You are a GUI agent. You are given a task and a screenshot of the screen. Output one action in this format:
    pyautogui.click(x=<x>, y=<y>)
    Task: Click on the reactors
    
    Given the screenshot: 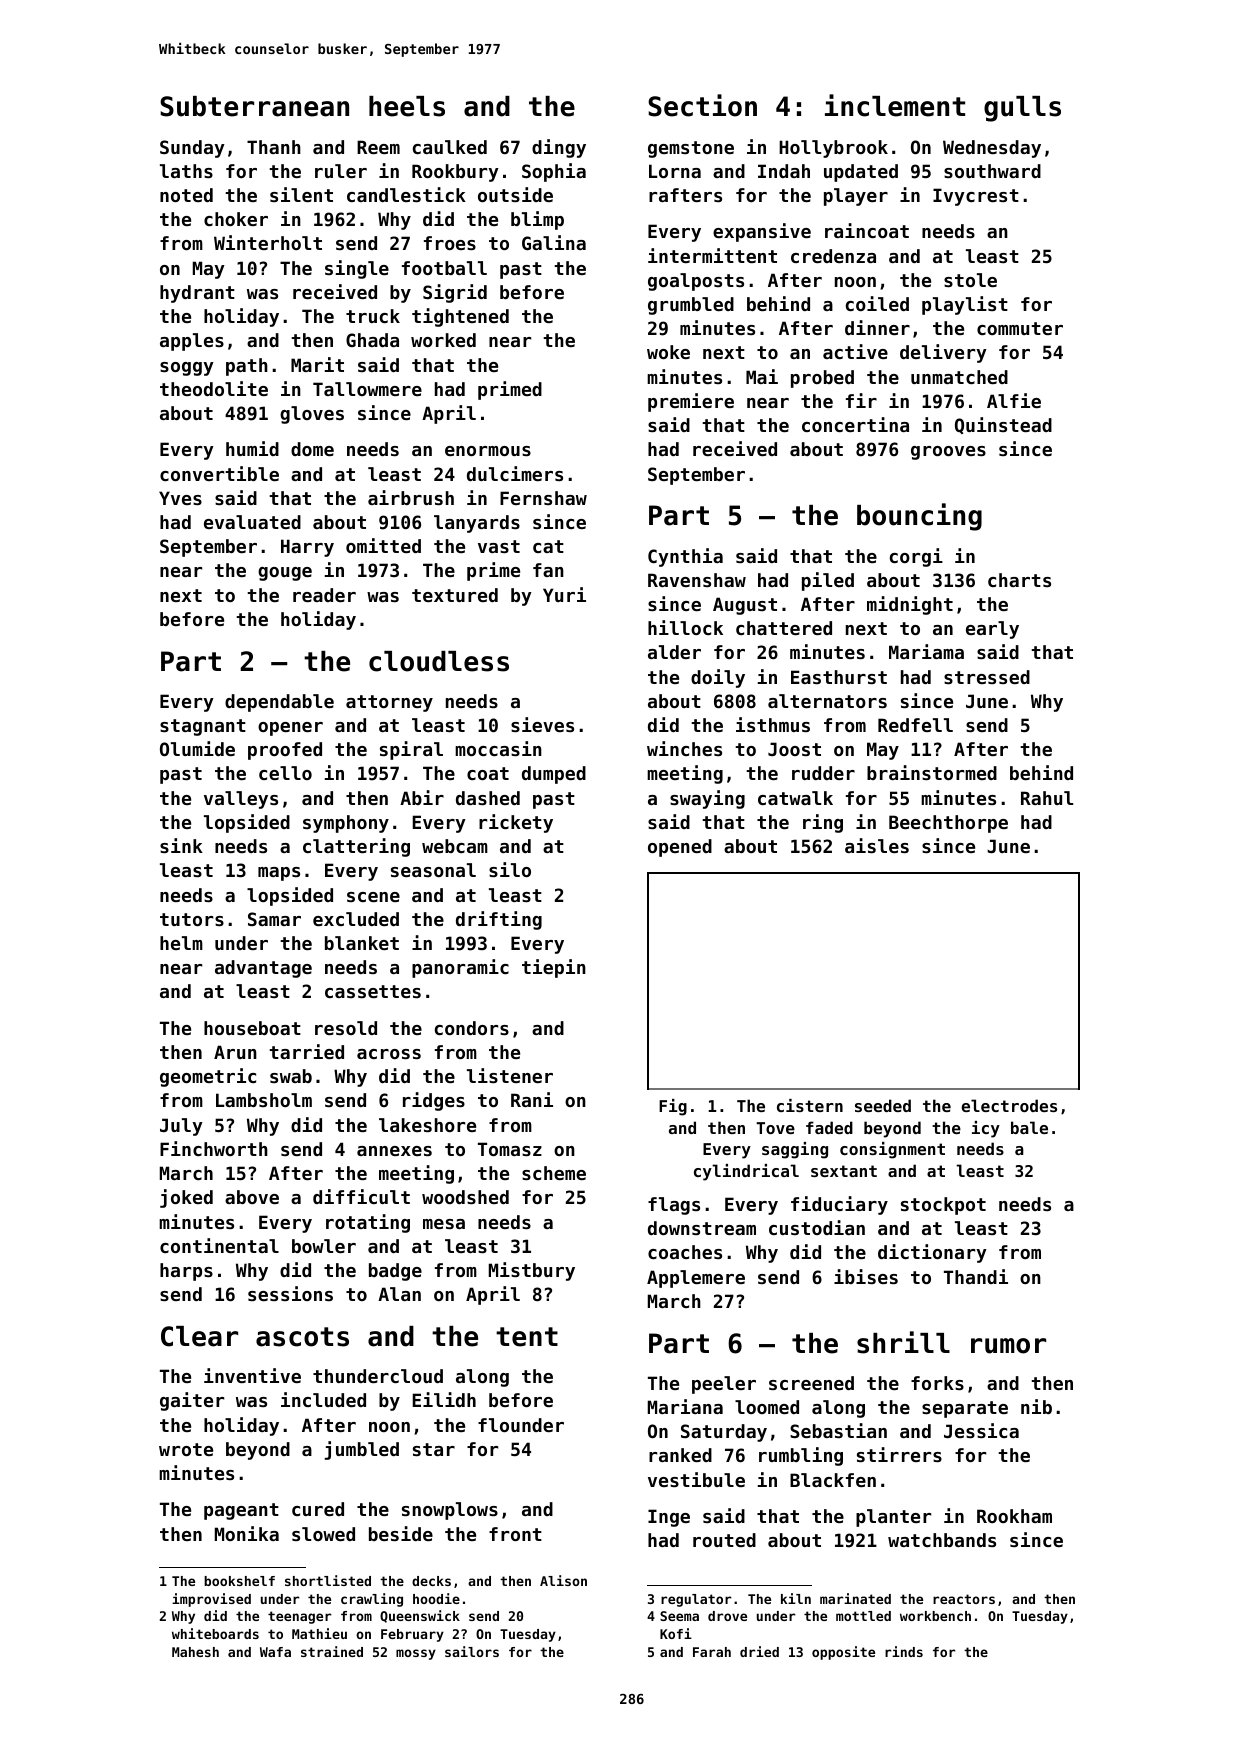 What is the action you would take?
    pyautogui.click(x=964, y=1599)
